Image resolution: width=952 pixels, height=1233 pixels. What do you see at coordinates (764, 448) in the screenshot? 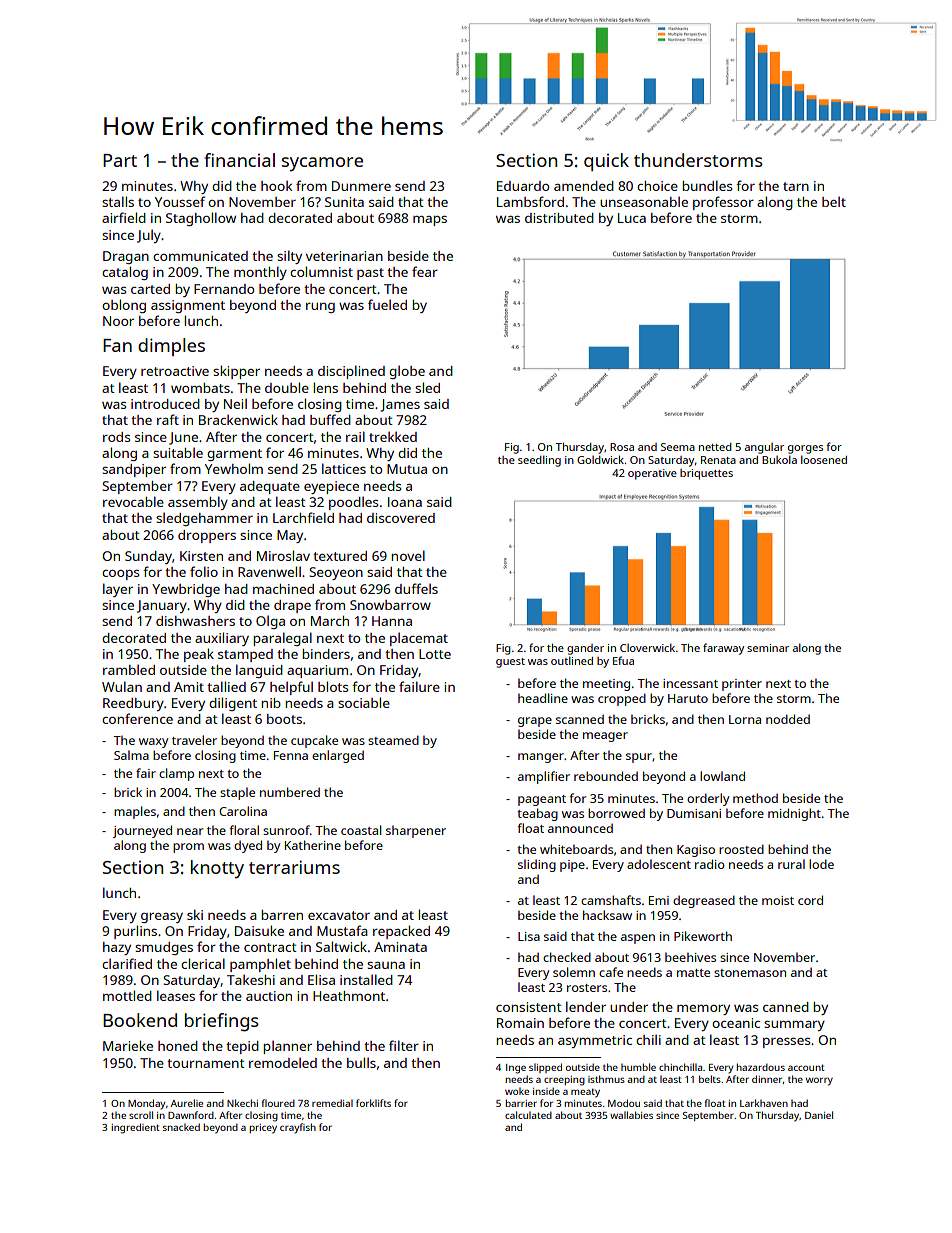
I see `angular` at bounding box center [764, 448].
